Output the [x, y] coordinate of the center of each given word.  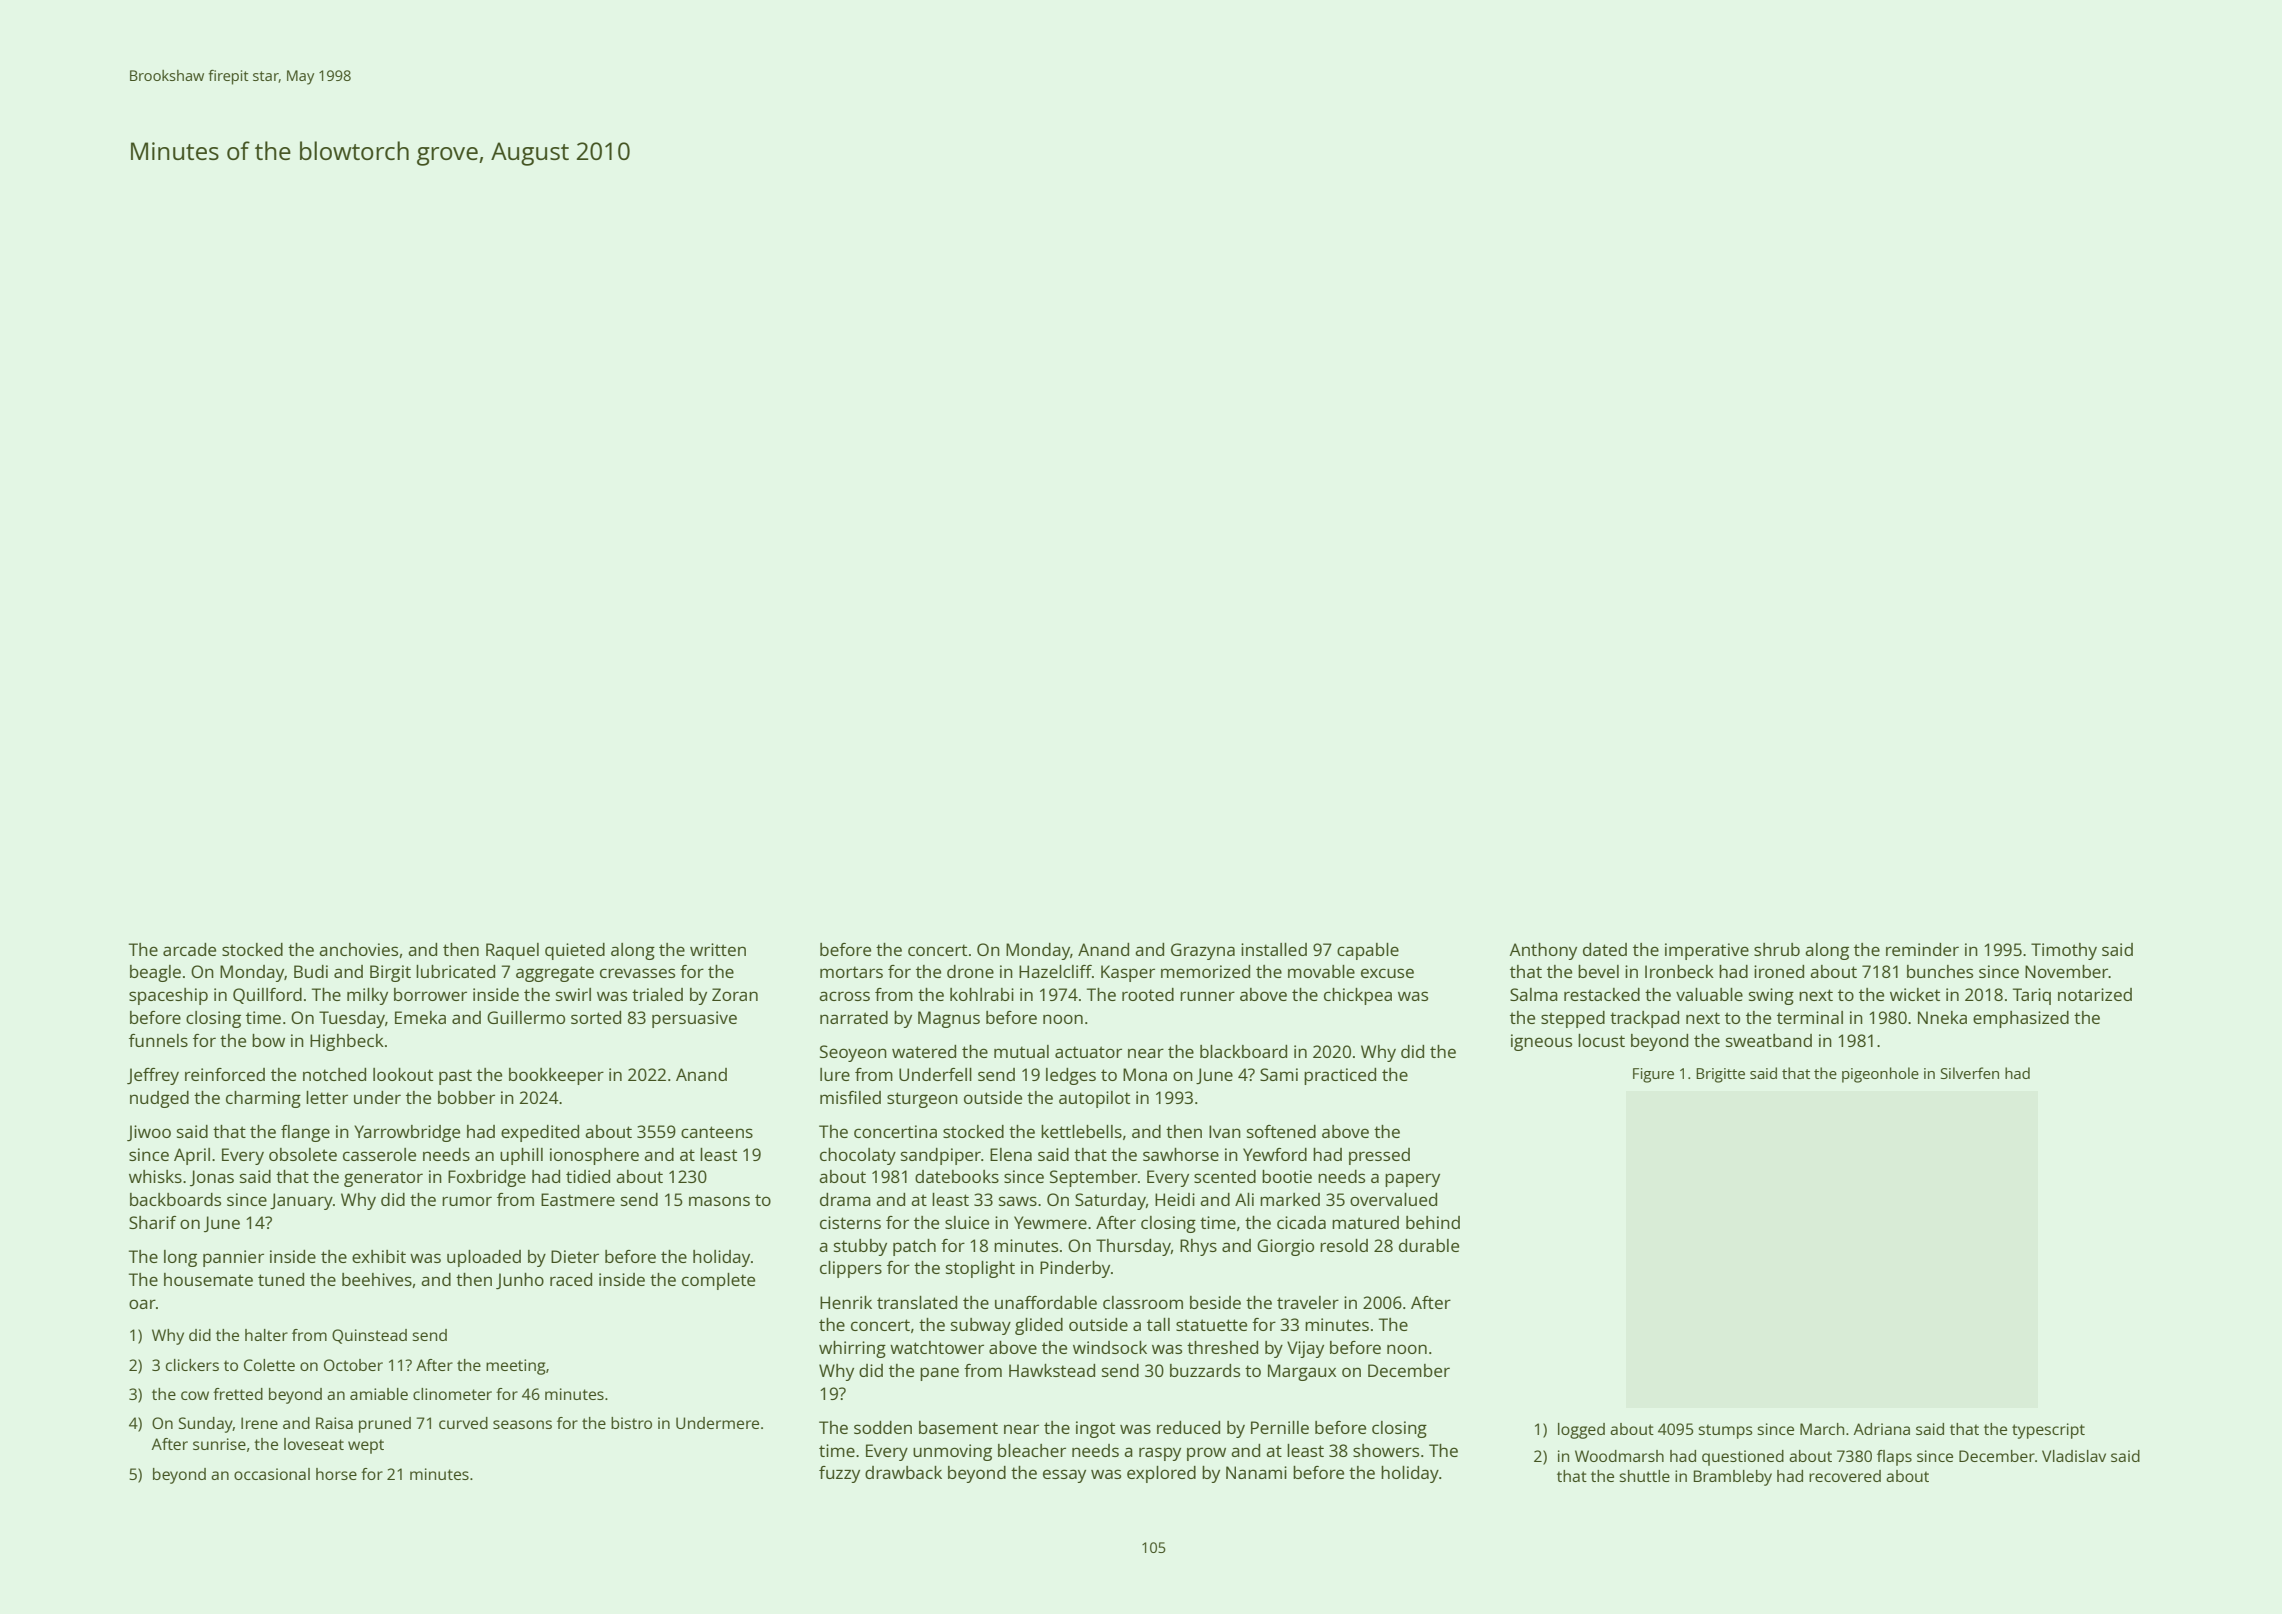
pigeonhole [1880, 1075]
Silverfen [1970, 1073]
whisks [155, 1176]
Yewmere [1050, 1222]
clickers [192, 1365]
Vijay [1305, 1349]
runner [1207, 996]
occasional [272, 1474]
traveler [1308, 1302]
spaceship [168, 996]
